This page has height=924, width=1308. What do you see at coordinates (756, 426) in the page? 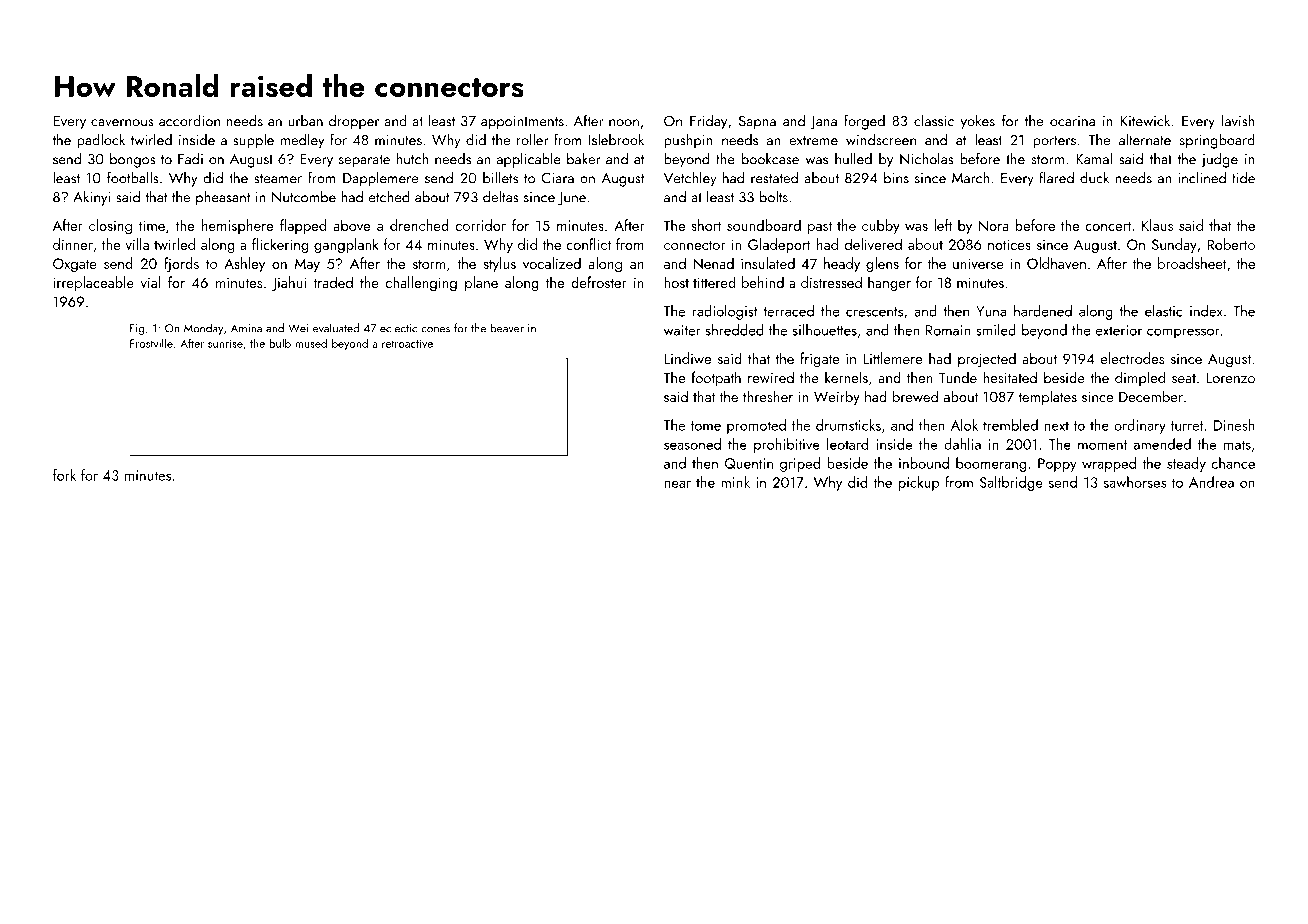
I see `promoted` at bounding box center [756, 426].
